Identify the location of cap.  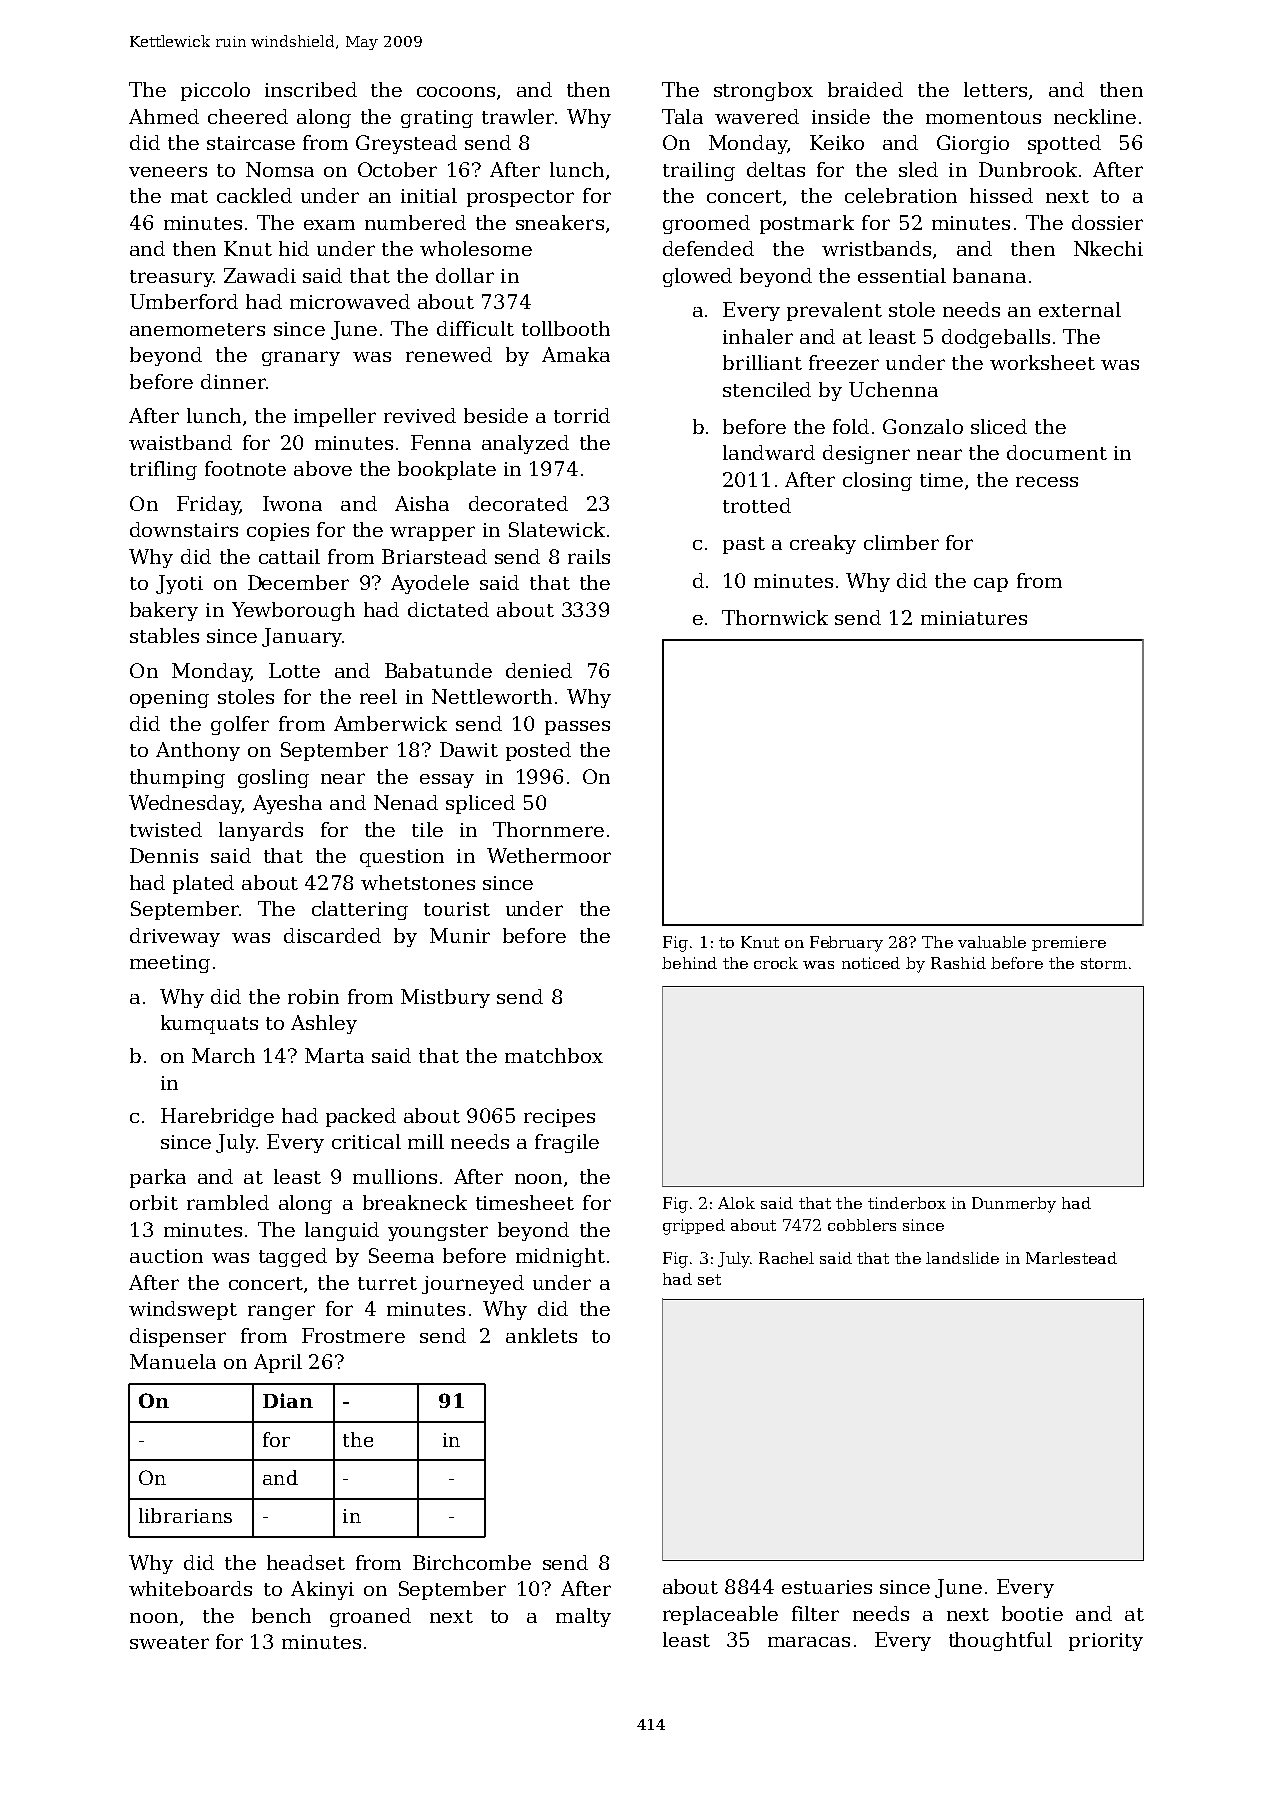
(991, 585).
